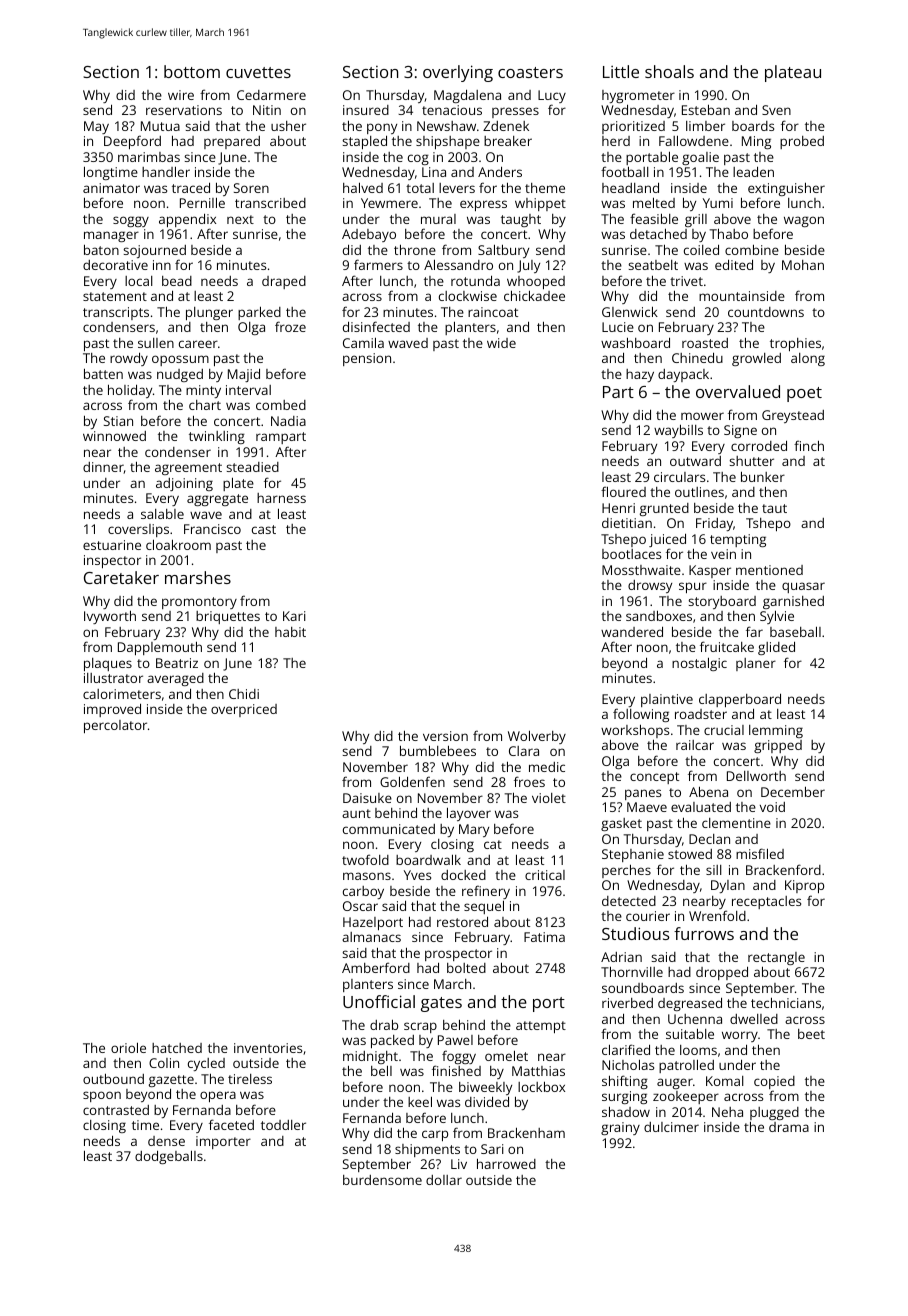 The height and width of the document is (1316, 908). What do you see at coordinates (116, 1110) in the document?
I see `contrasted` at bounding box center [116, 1110].
